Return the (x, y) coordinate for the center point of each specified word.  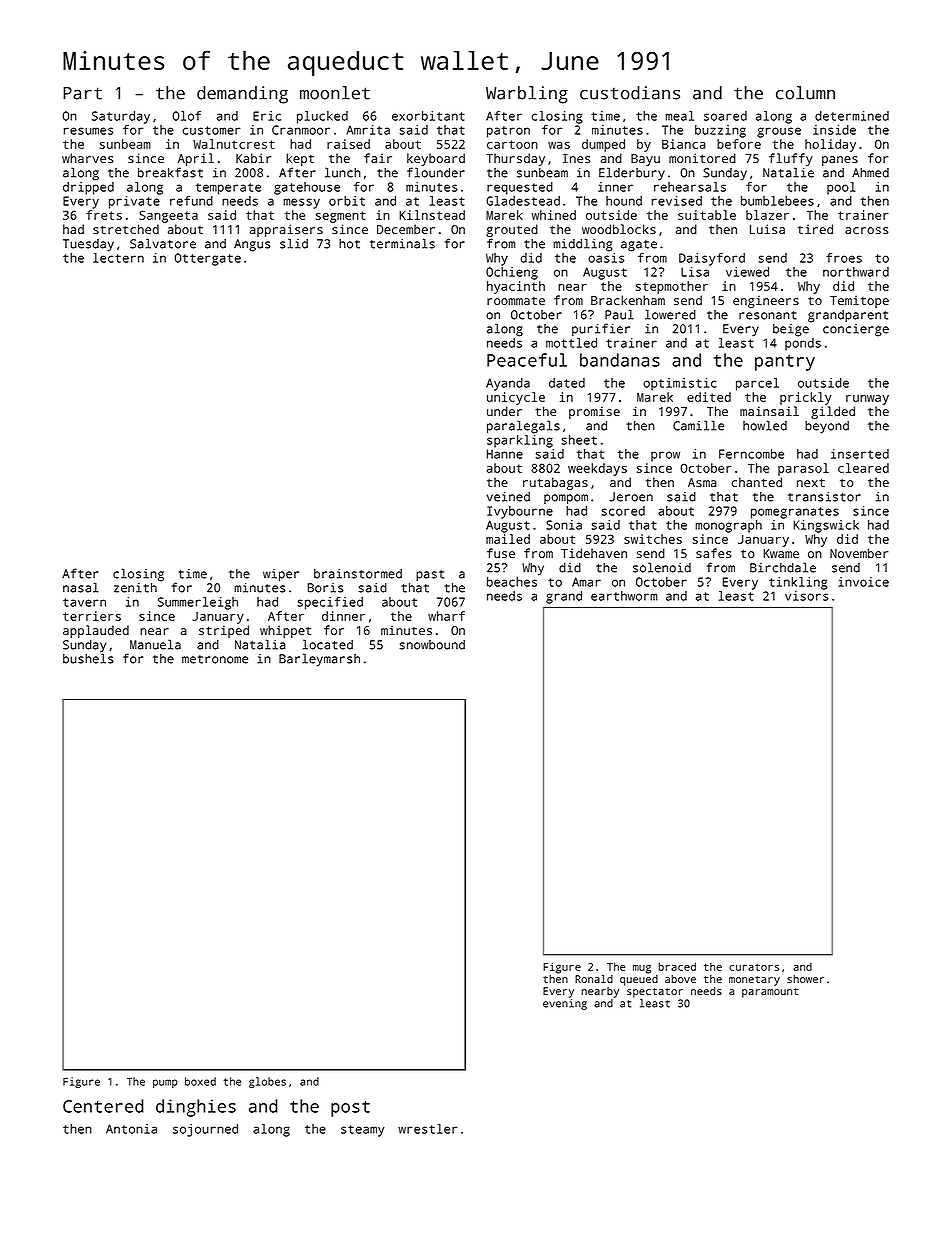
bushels (88, 658)
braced (677, 966)
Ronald (594, 979)
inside (834, 130)
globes (267, 1082)
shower (805, 979)
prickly (806, 398)
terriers (92, 616)
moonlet (335, 93)
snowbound (432, 645)
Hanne (505, 454)
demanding (242, 95)
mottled (571, 343)
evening (565, 1004)
